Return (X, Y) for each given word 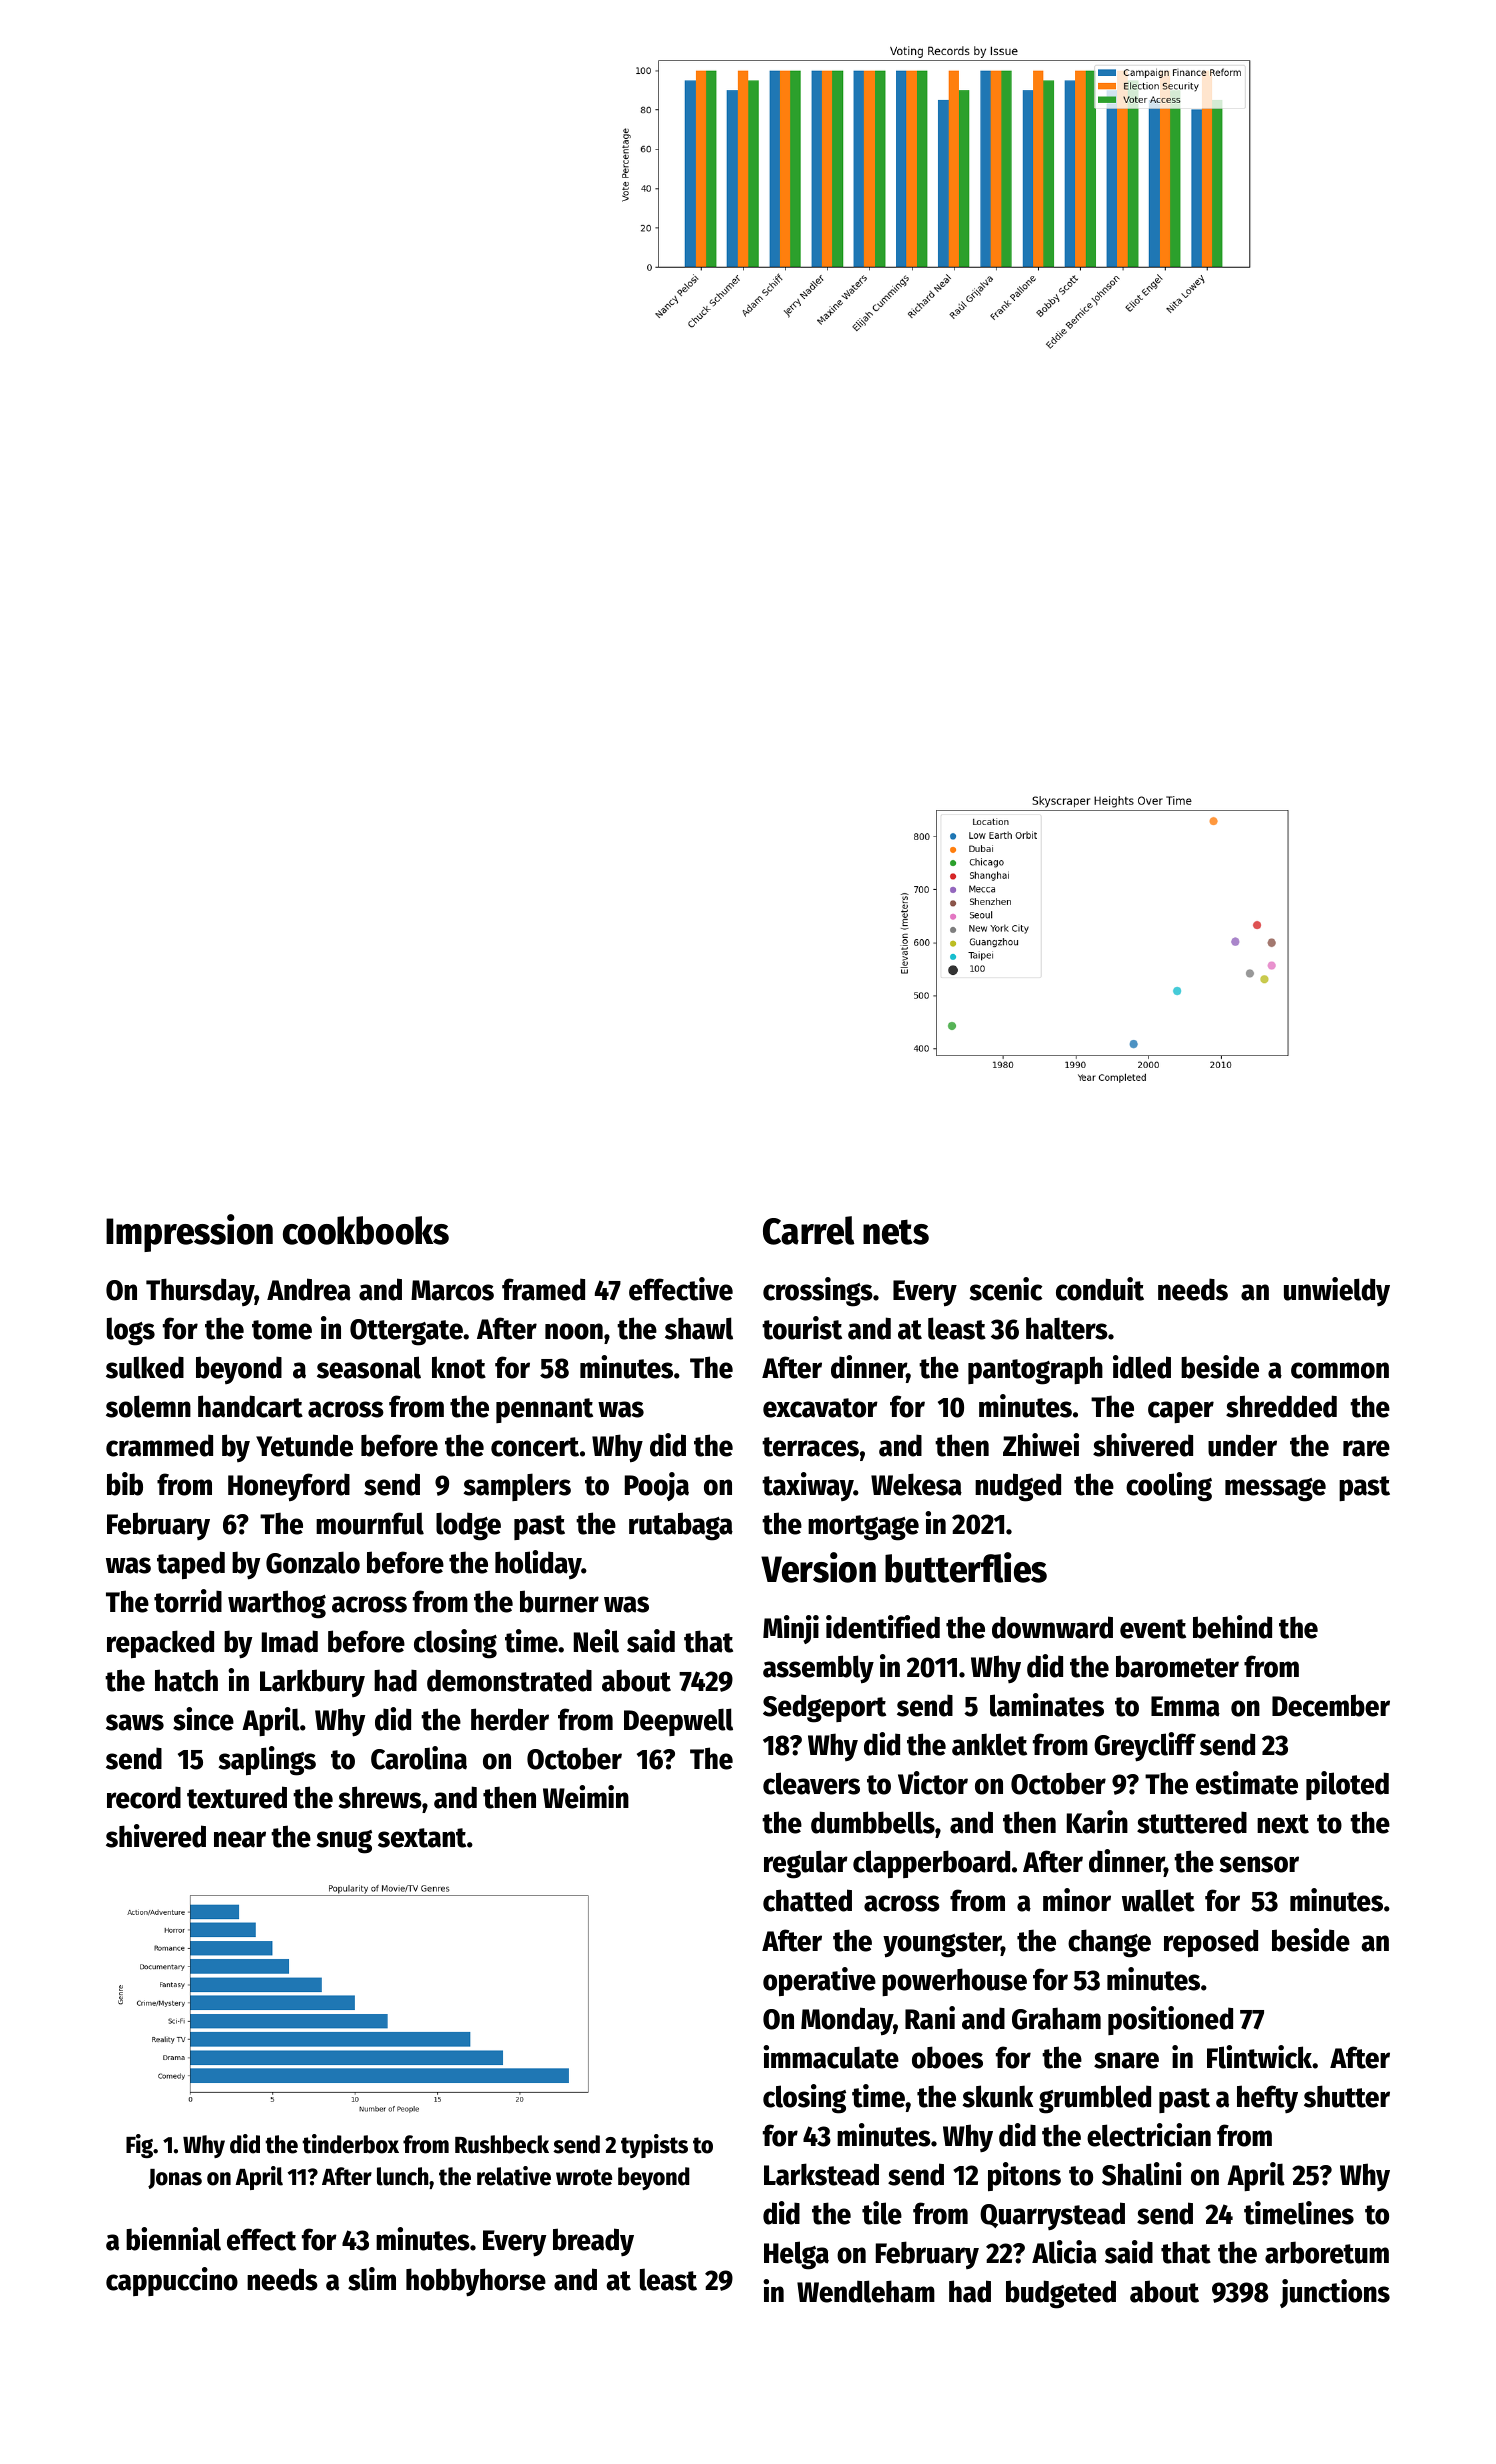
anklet (989, 1744)
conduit (1100, 1289)
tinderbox (350, 2144)
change (1109, 1943)
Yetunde (304, 1445)
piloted (1347, 1785)
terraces (810, 1447)
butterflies (966, 1567)
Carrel (809, 1230)
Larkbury (312, 1683)
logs (131, 1331)
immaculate (831, 2057)
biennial (173, 2239)
